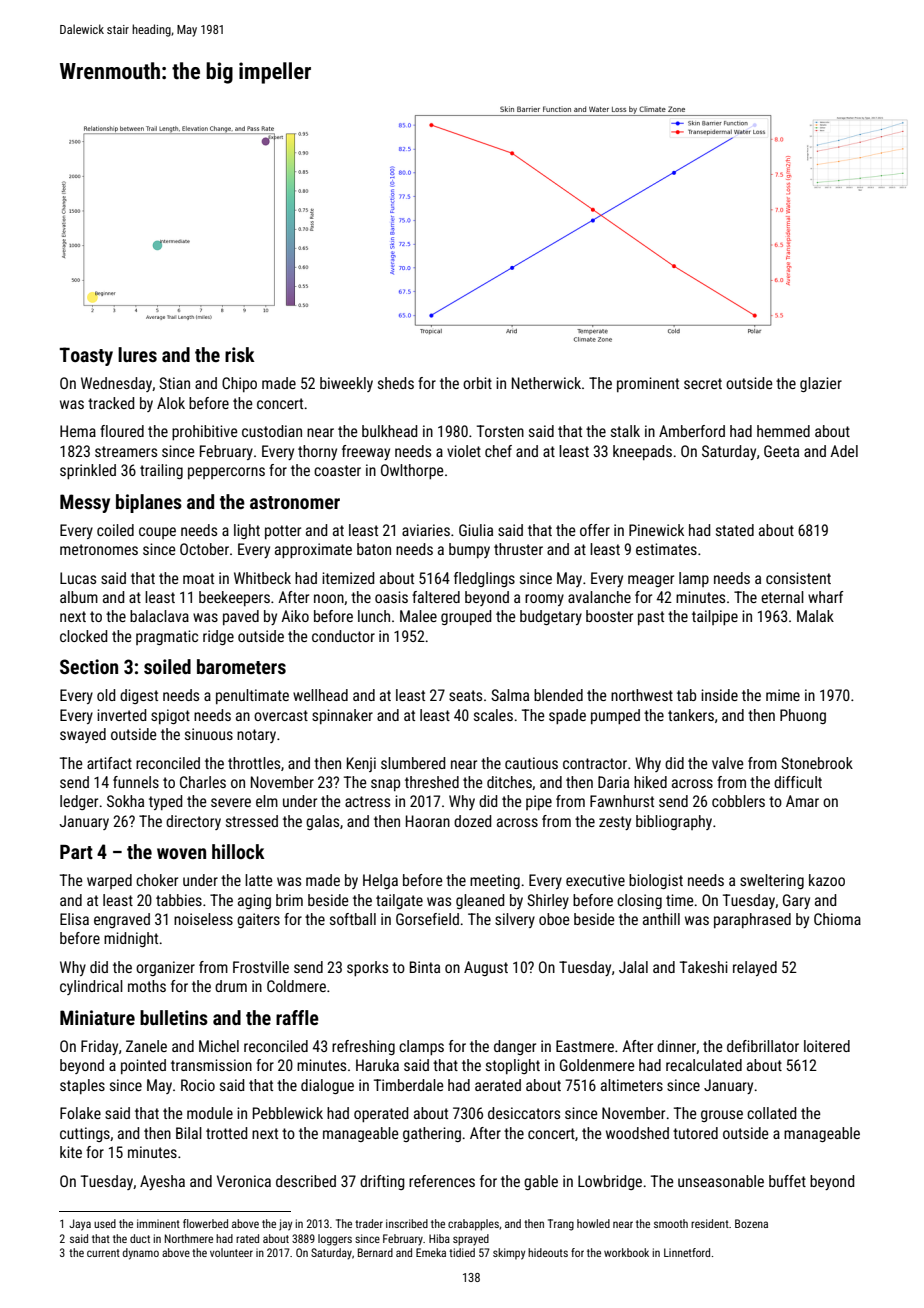  I want to click on kazoo, so click(827, 880).
